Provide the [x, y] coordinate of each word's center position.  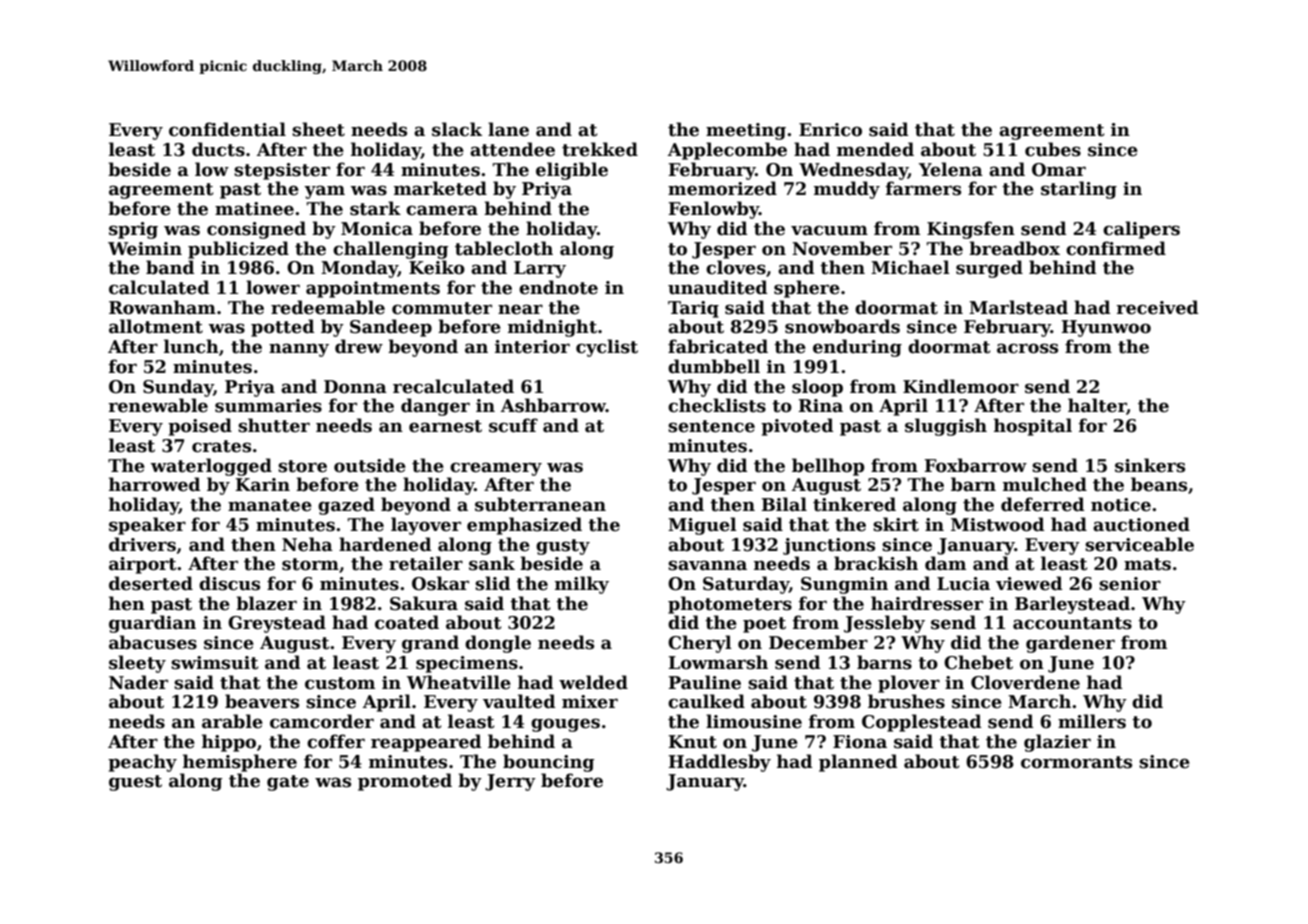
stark [375, 208]
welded [593, 682]
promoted [405, 782]
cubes [1053, 149]
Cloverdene [1025, 682]
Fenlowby [713, 210]
